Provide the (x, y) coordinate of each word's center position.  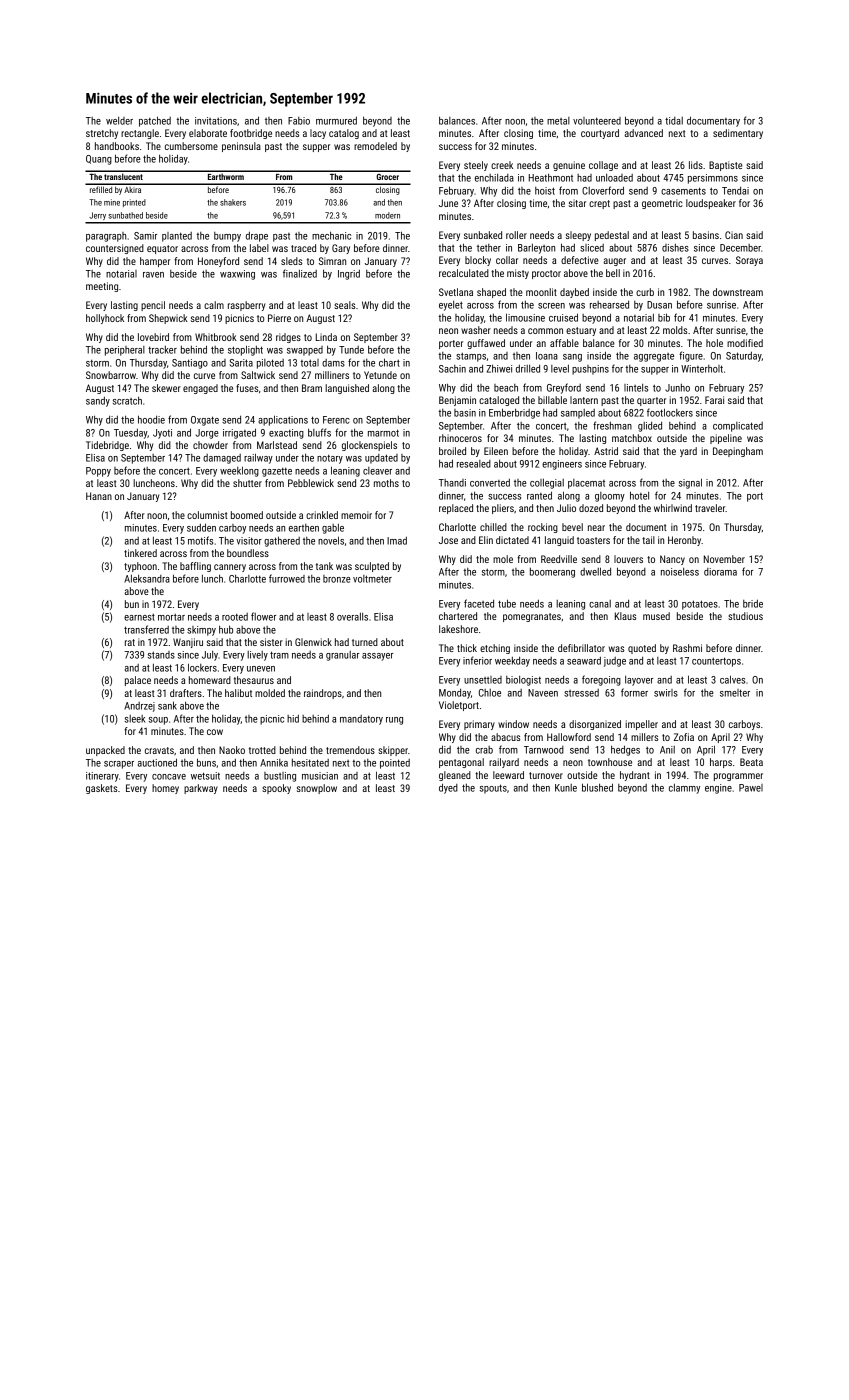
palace (138, 681)
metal (558, 121)
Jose (448, 540)
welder (119, 121)
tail (648, 540)
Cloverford (603, 190)
